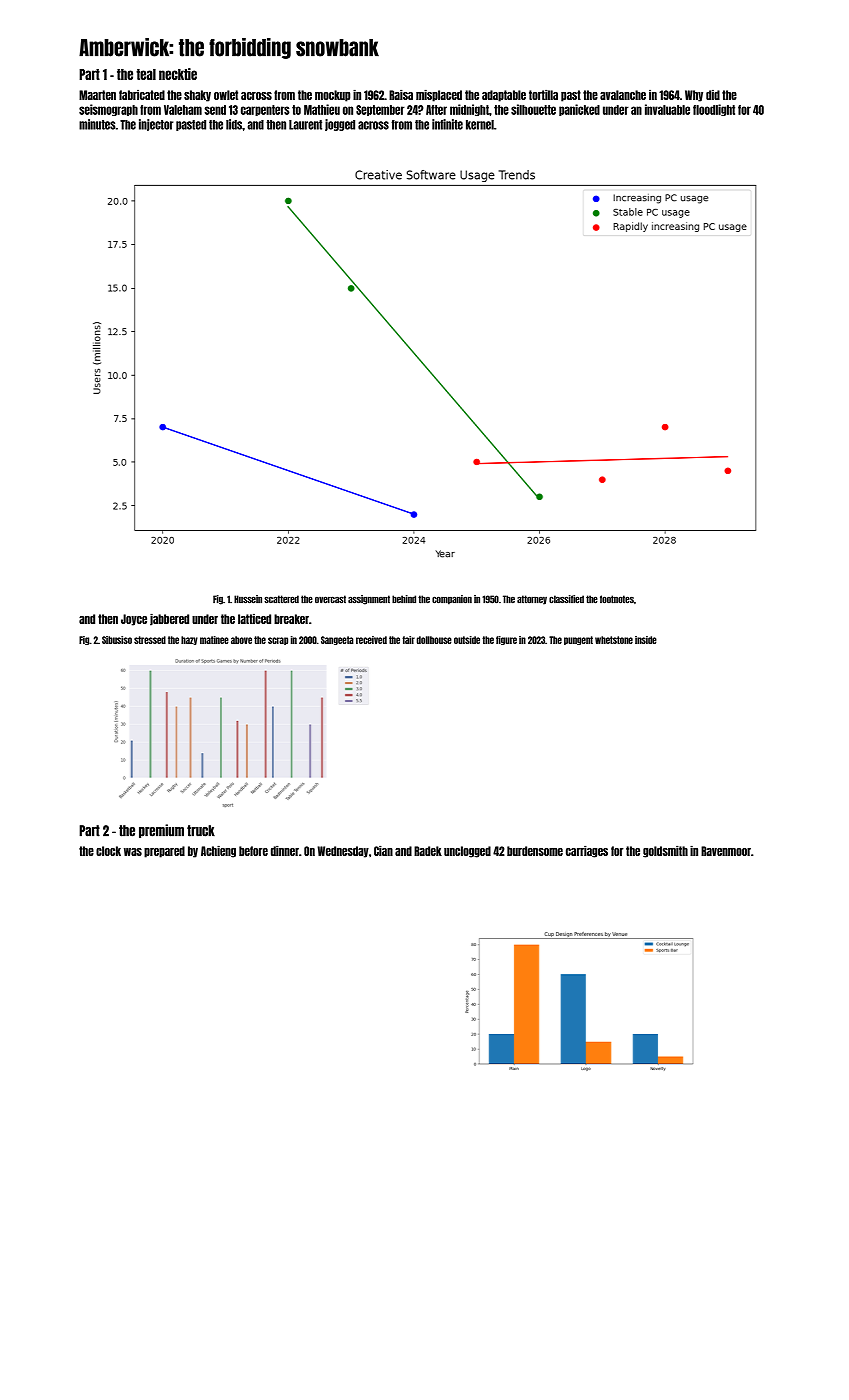 Image resolution: width=849 pixels, height=1400 pixels. I want to click on inside, so click(646, 640).
